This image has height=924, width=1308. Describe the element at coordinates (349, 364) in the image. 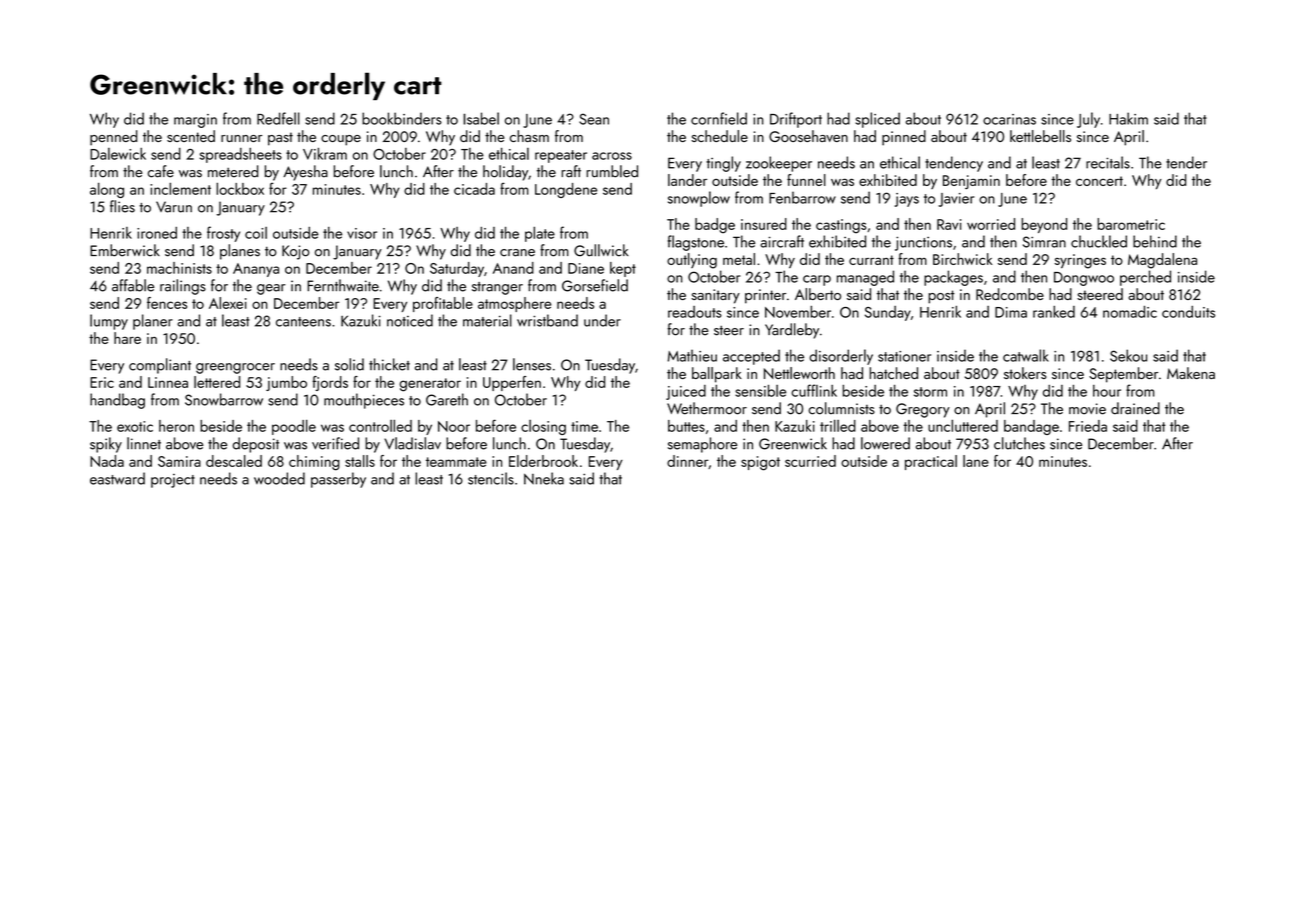

I see `solid` at that location.
